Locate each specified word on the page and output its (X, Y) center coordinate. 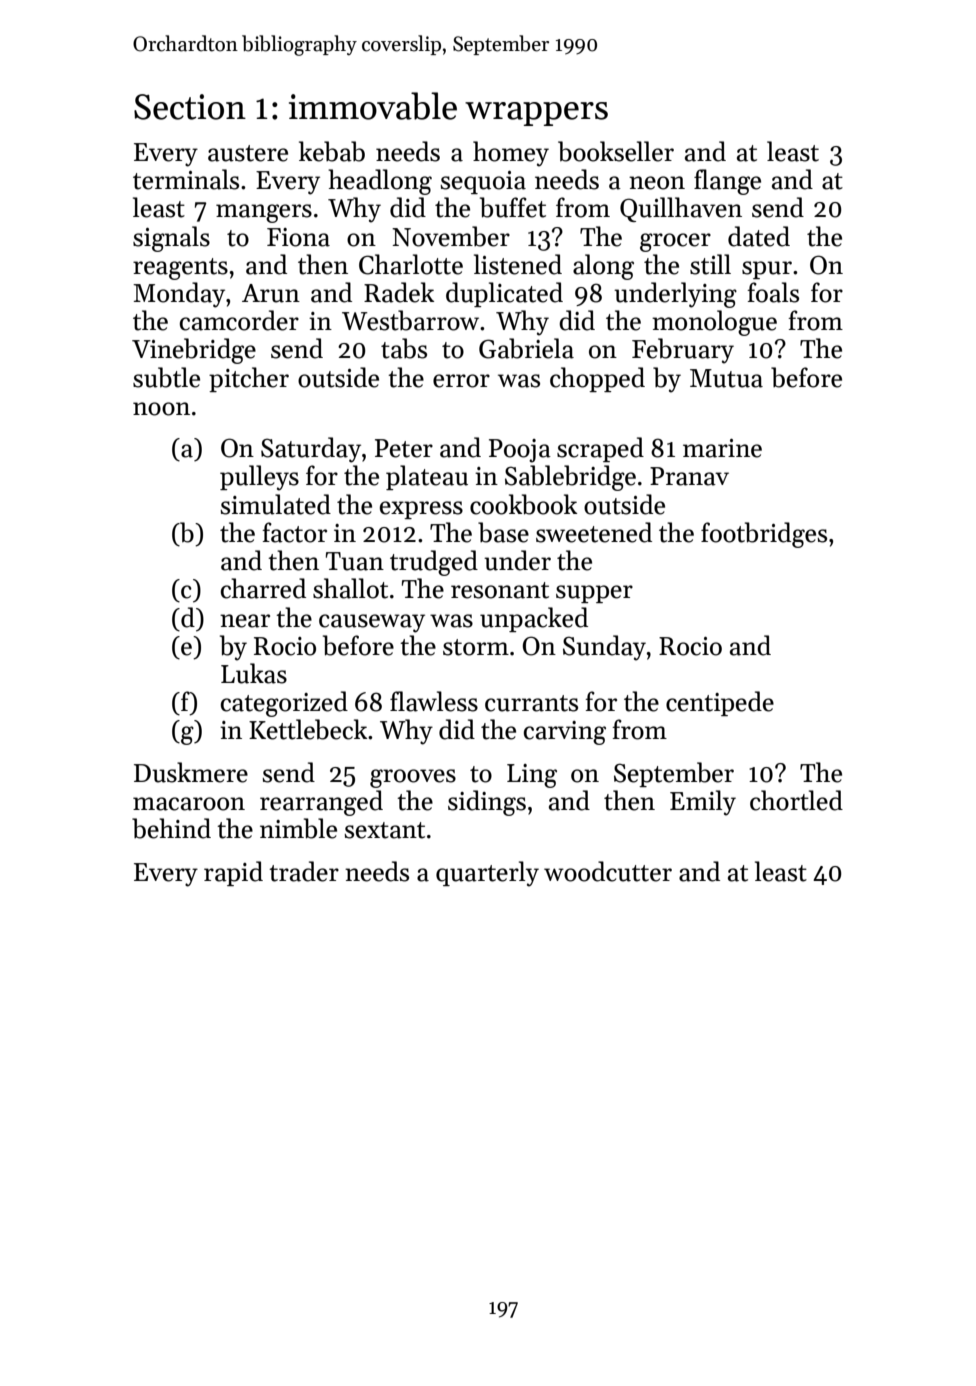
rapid (233, 873)
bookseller (616, 151)
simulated (276, 504)
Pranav (689, 476)
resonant (500, 590)
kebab (332, 151)
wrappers (536, 114)
